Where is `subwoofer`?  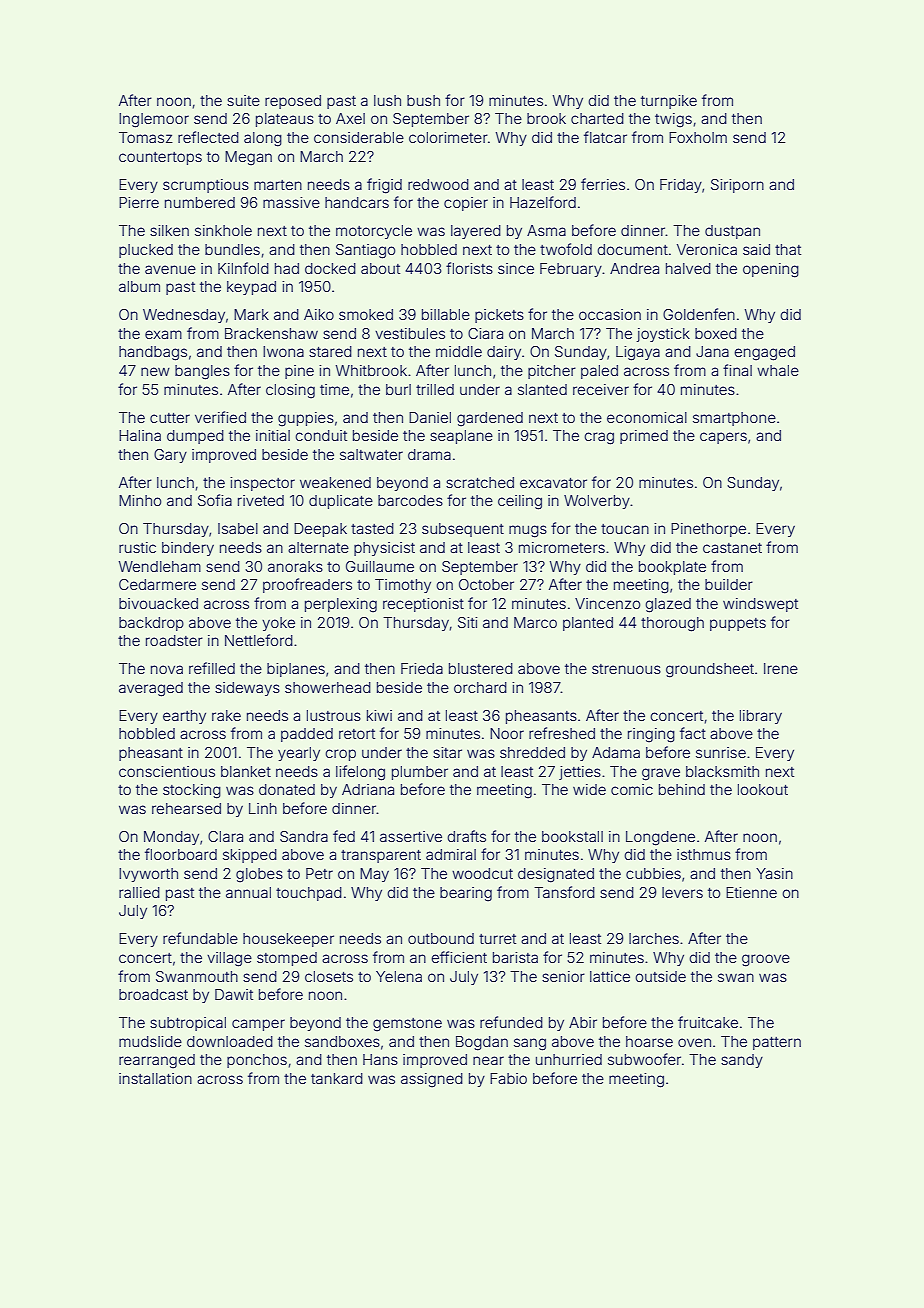
subwoofer is located at coordinates (644, 1059).
